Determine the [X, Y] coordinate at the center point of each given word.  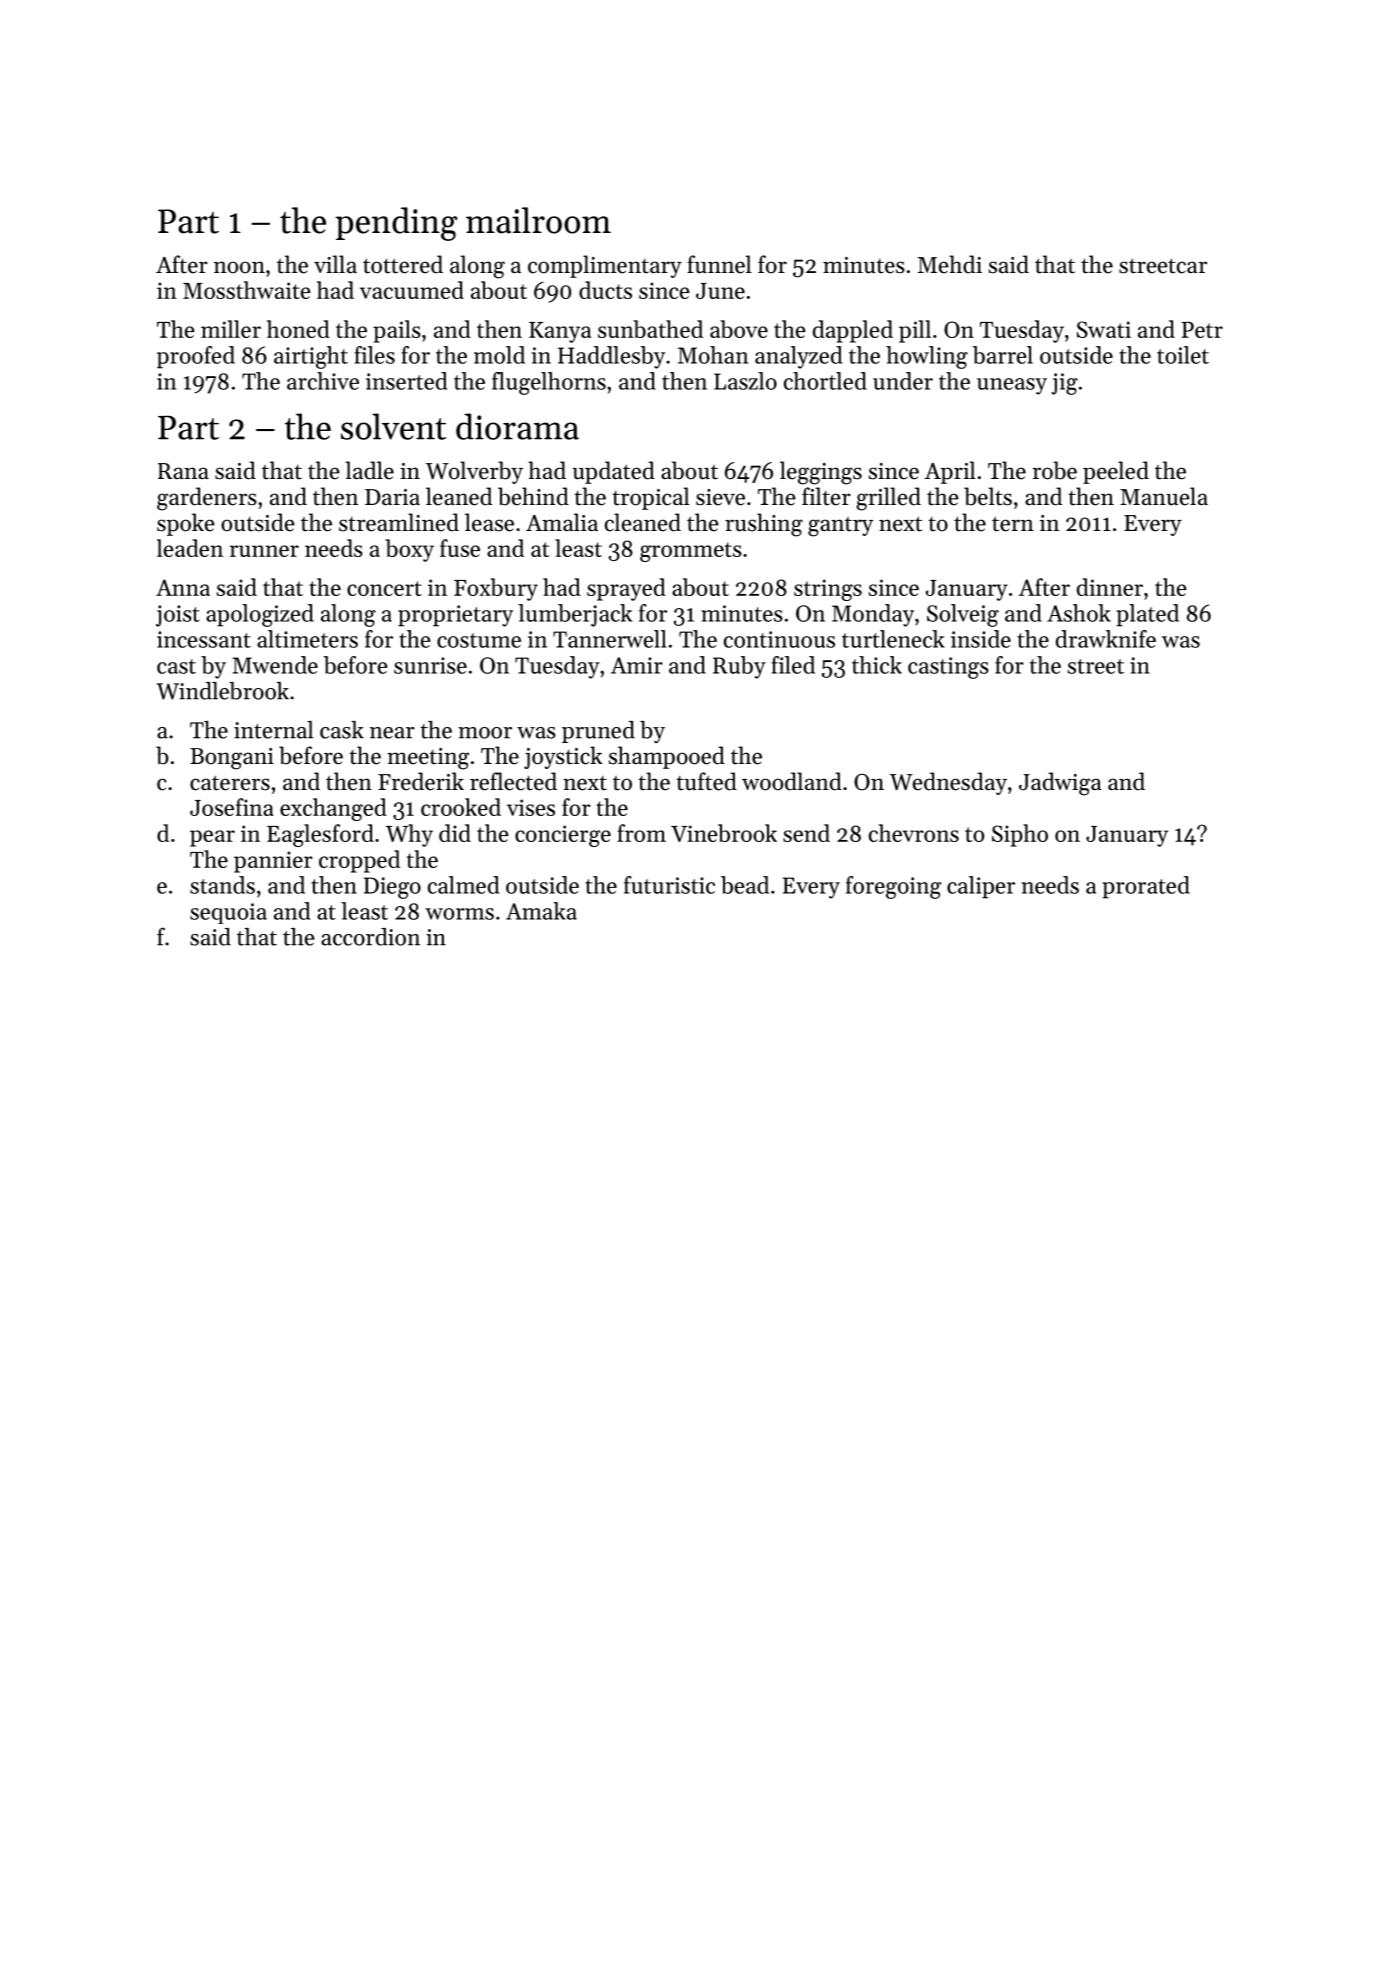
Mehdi [950, 264]
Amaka [541, 911]
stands [222, 885]
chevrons [914, 833]
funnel [719, 264]
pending [396, 224]
